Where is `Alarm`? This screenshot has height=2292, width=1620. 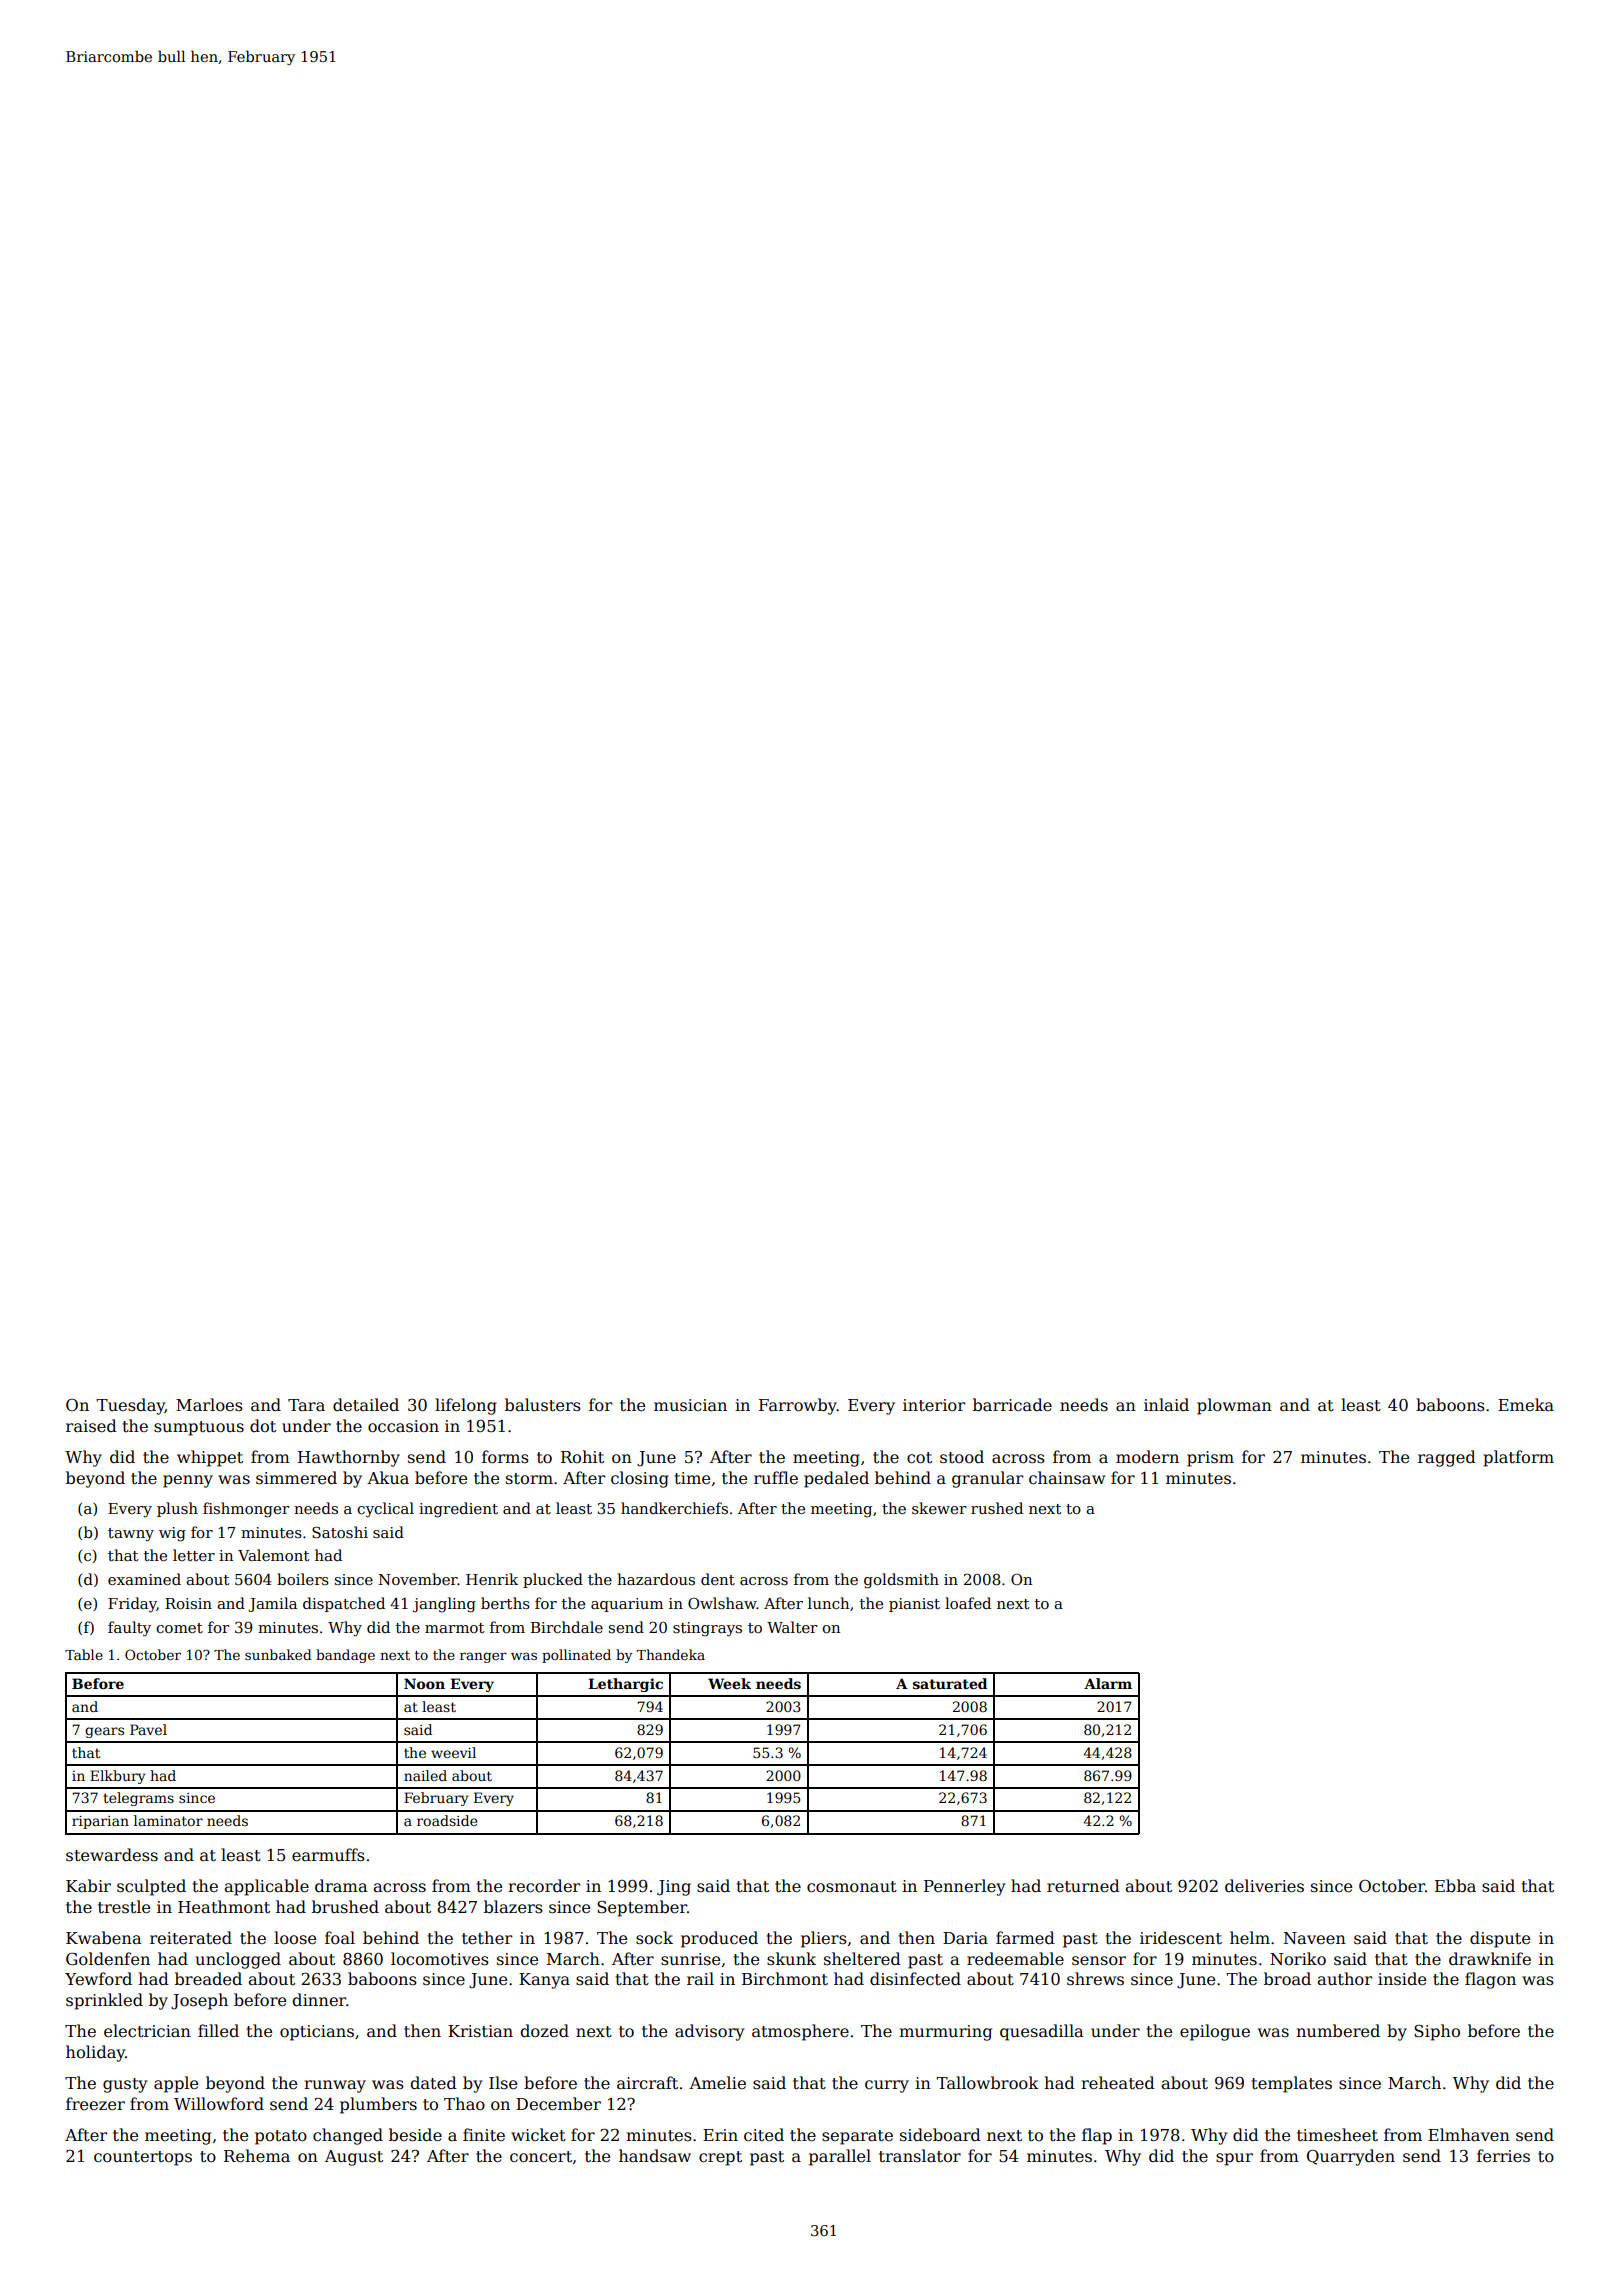
Alarm is located at coordinates (1108, 1683).
